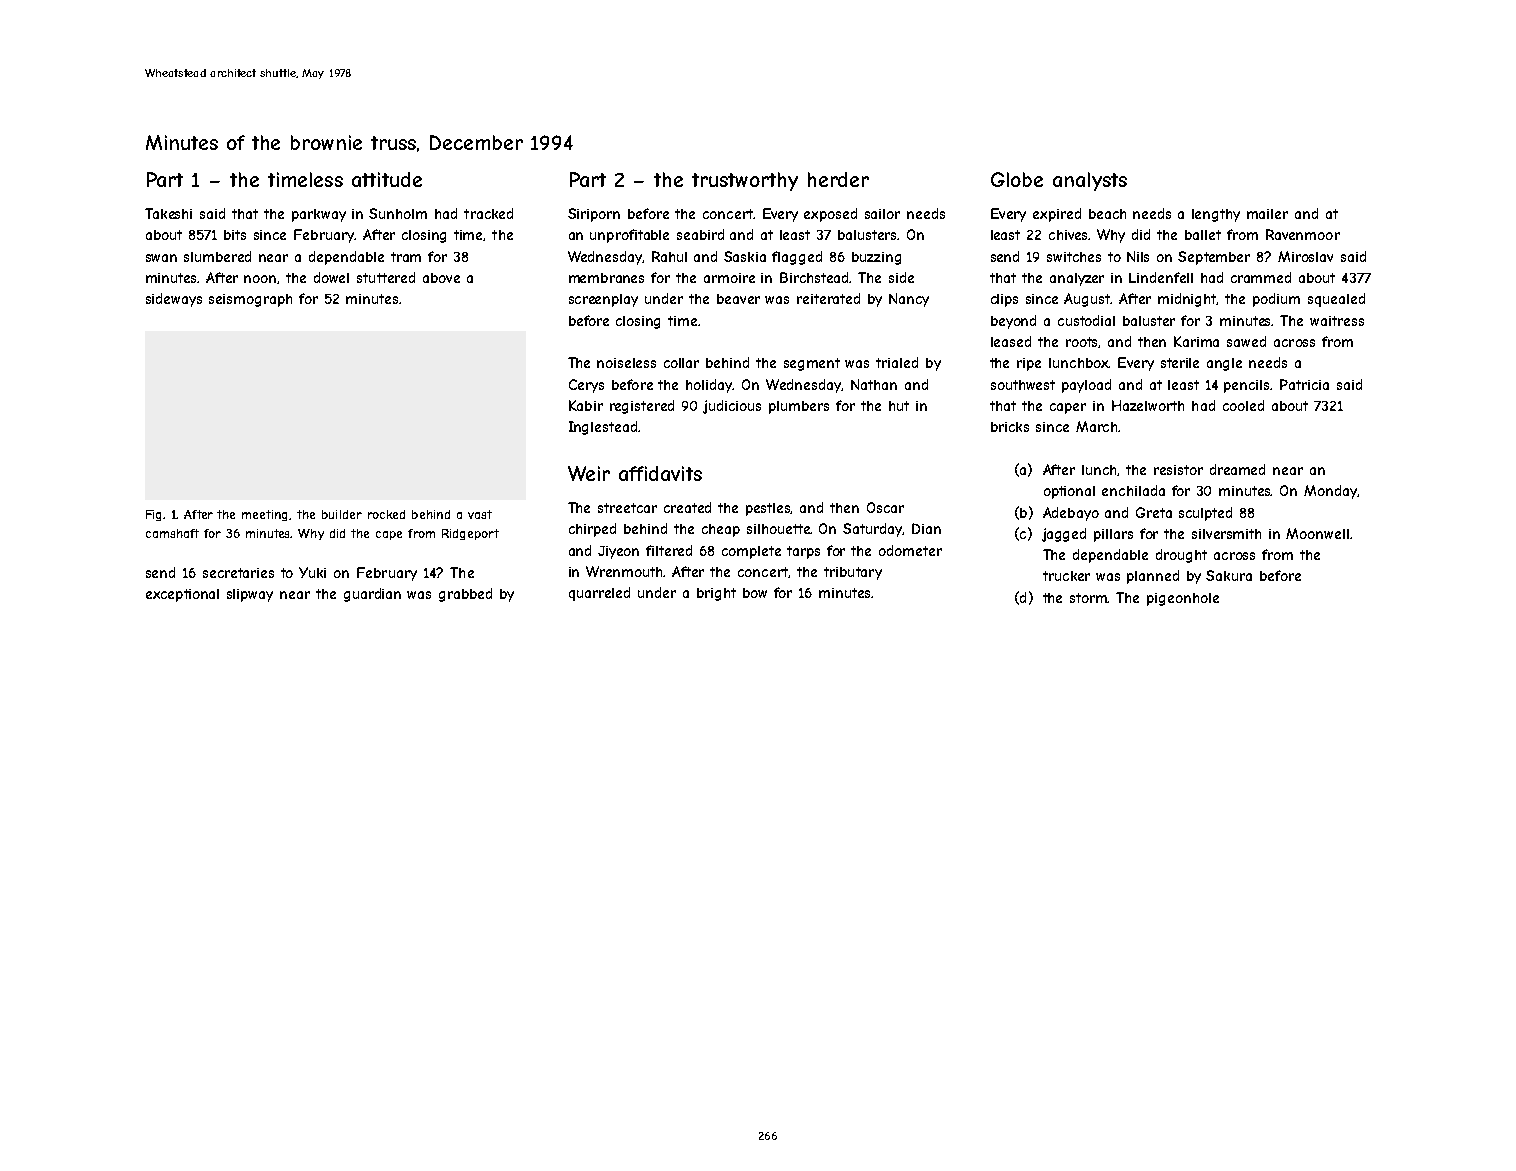  Describe the element at coordinates (716, 594) in the page. I see `bright` at that location.
